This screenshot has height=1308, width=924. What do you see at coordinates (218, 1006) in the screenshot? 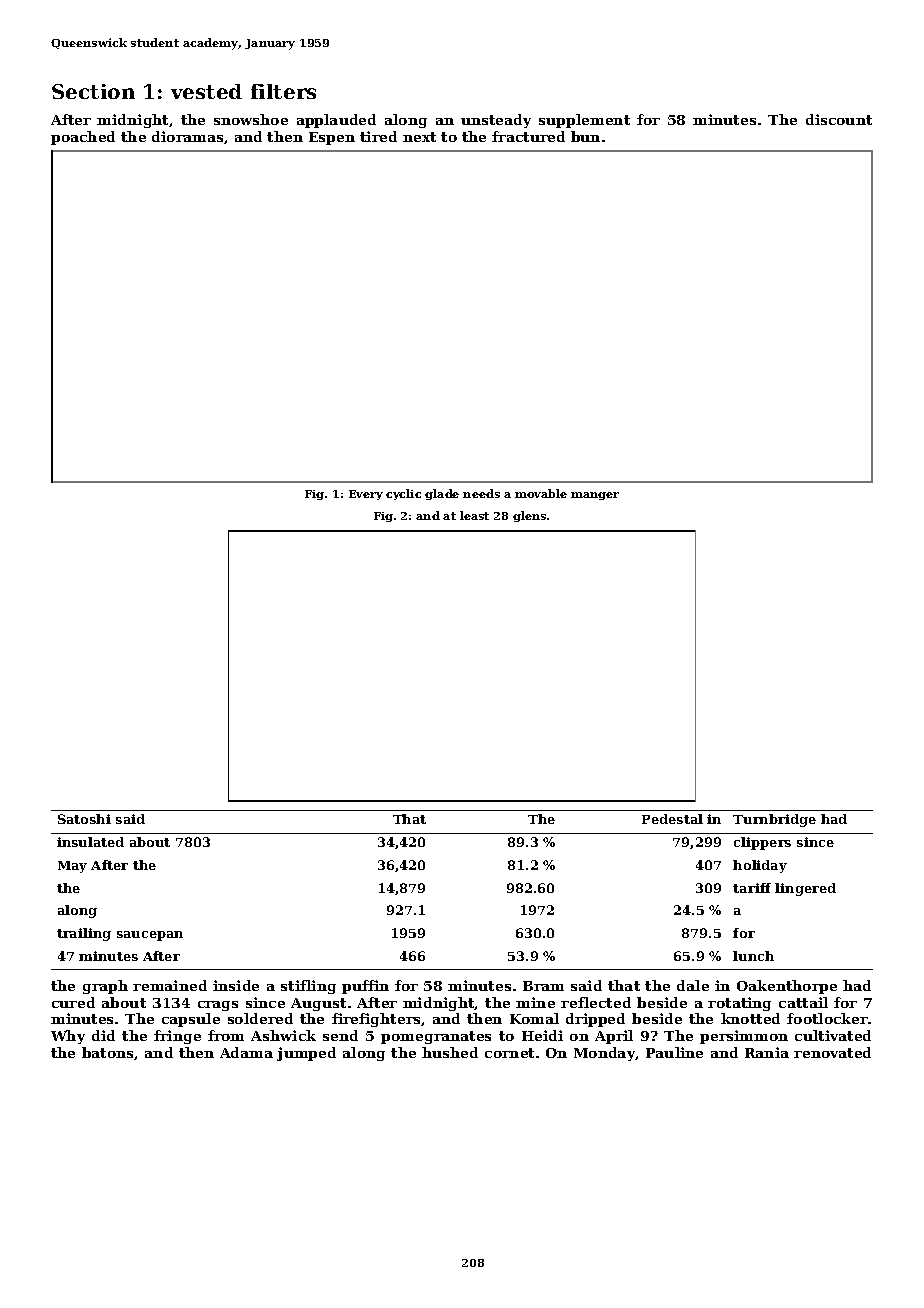
I see `crags` at bounding box center [218, 1006].
